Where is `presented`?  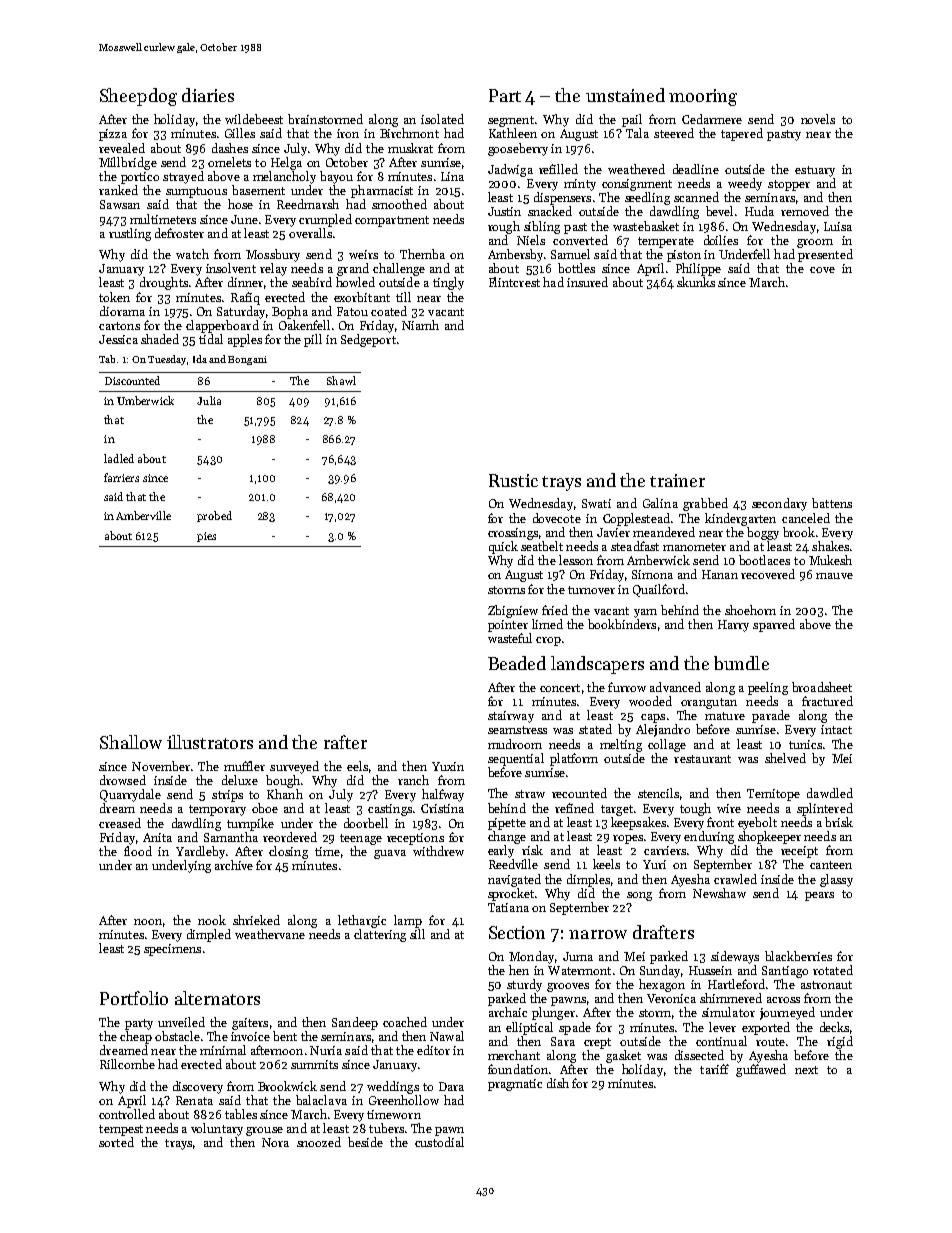
presented is located at coordinates (825, 255).
